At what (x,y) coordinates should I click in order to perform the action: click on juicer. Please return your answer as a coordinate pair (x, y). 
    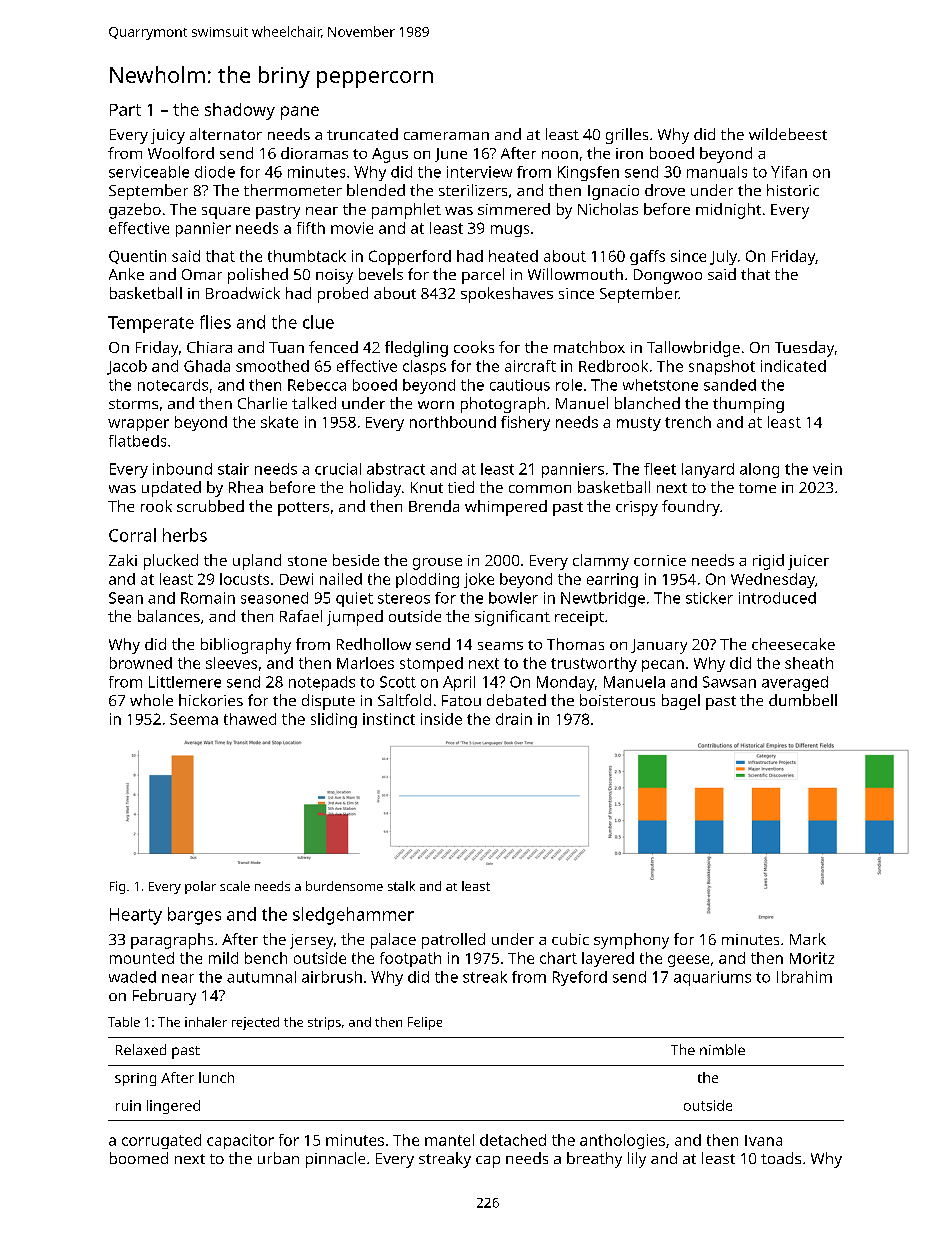
    Looking at the image, I should click on (808, 562).
